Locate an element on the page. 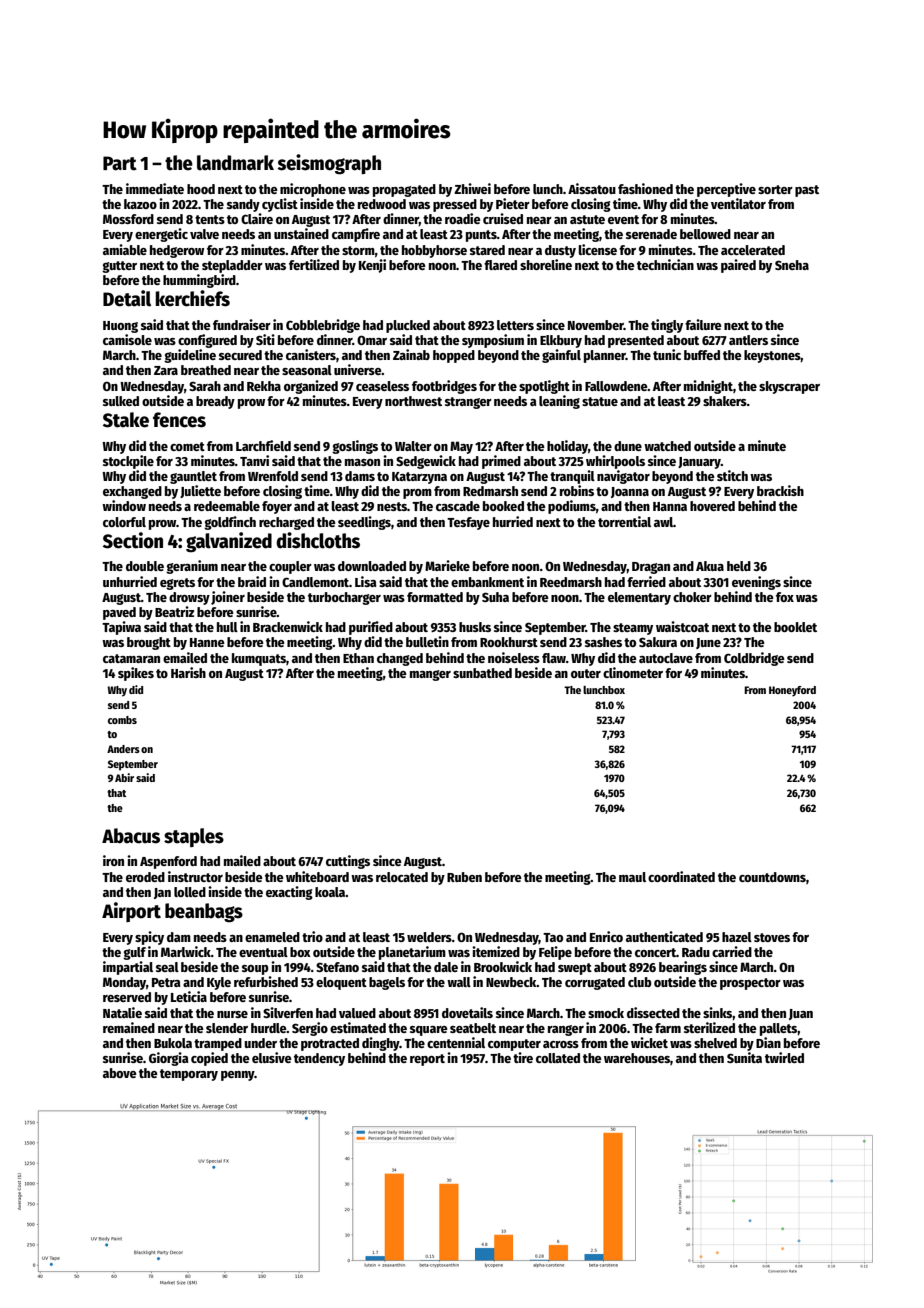 The height and width of the image is (1308, 924). tents is located at coordinates (210, 219).
